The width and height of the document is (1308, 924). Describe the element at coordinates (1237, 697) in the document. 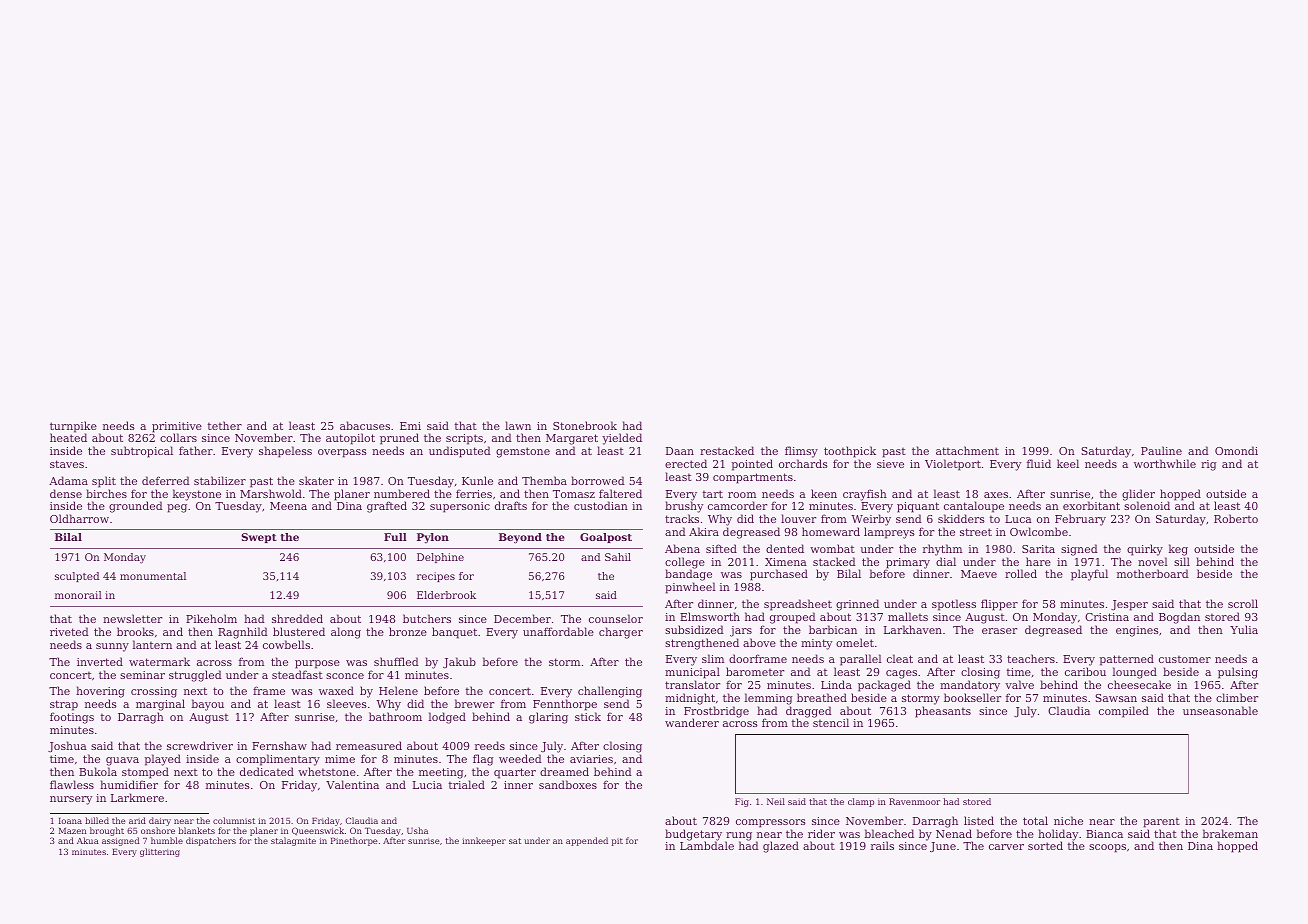

I see `climber` at that location.
